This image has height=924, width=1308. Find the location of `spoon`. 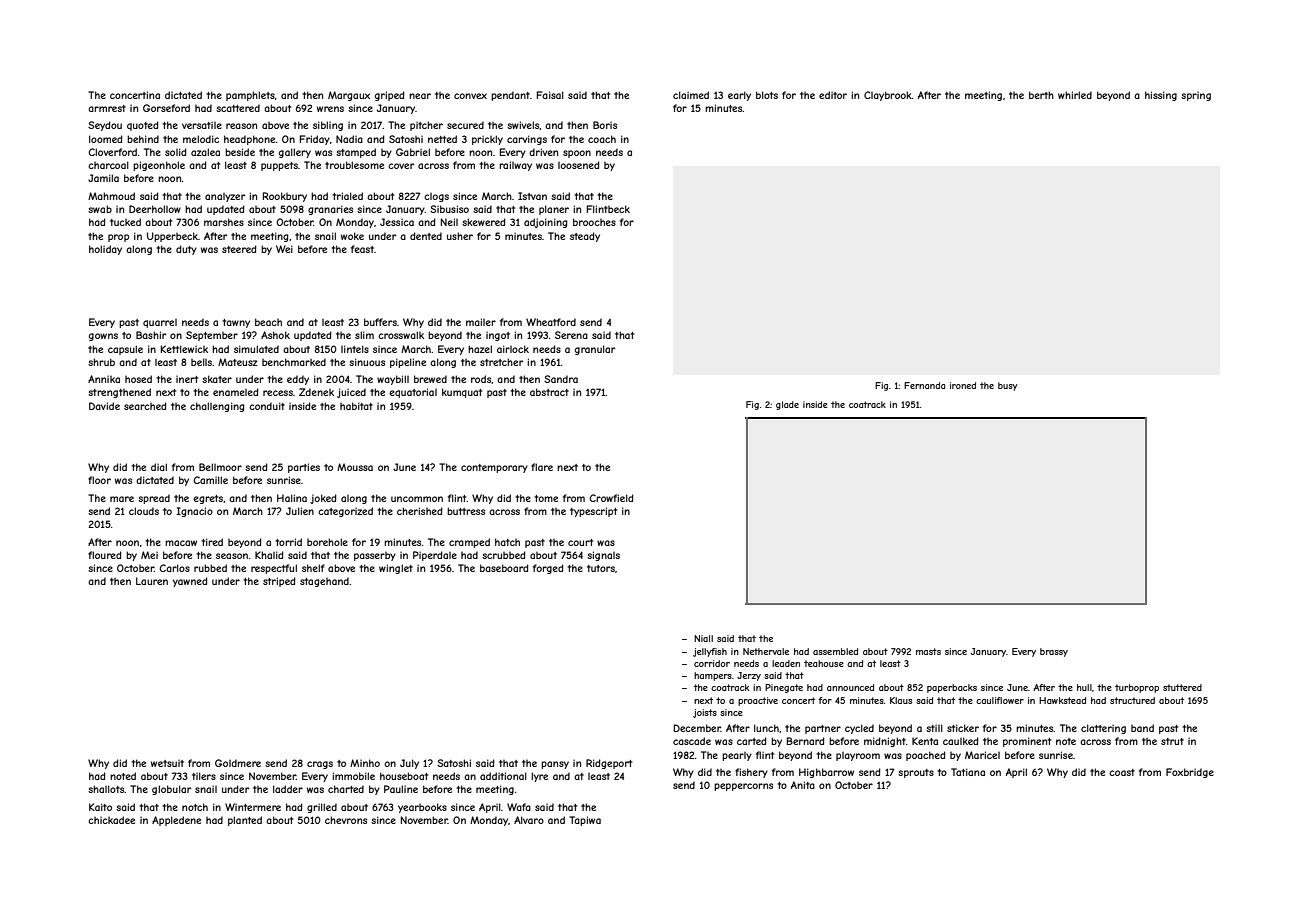

spoon is located at coordinates (577, 154).
